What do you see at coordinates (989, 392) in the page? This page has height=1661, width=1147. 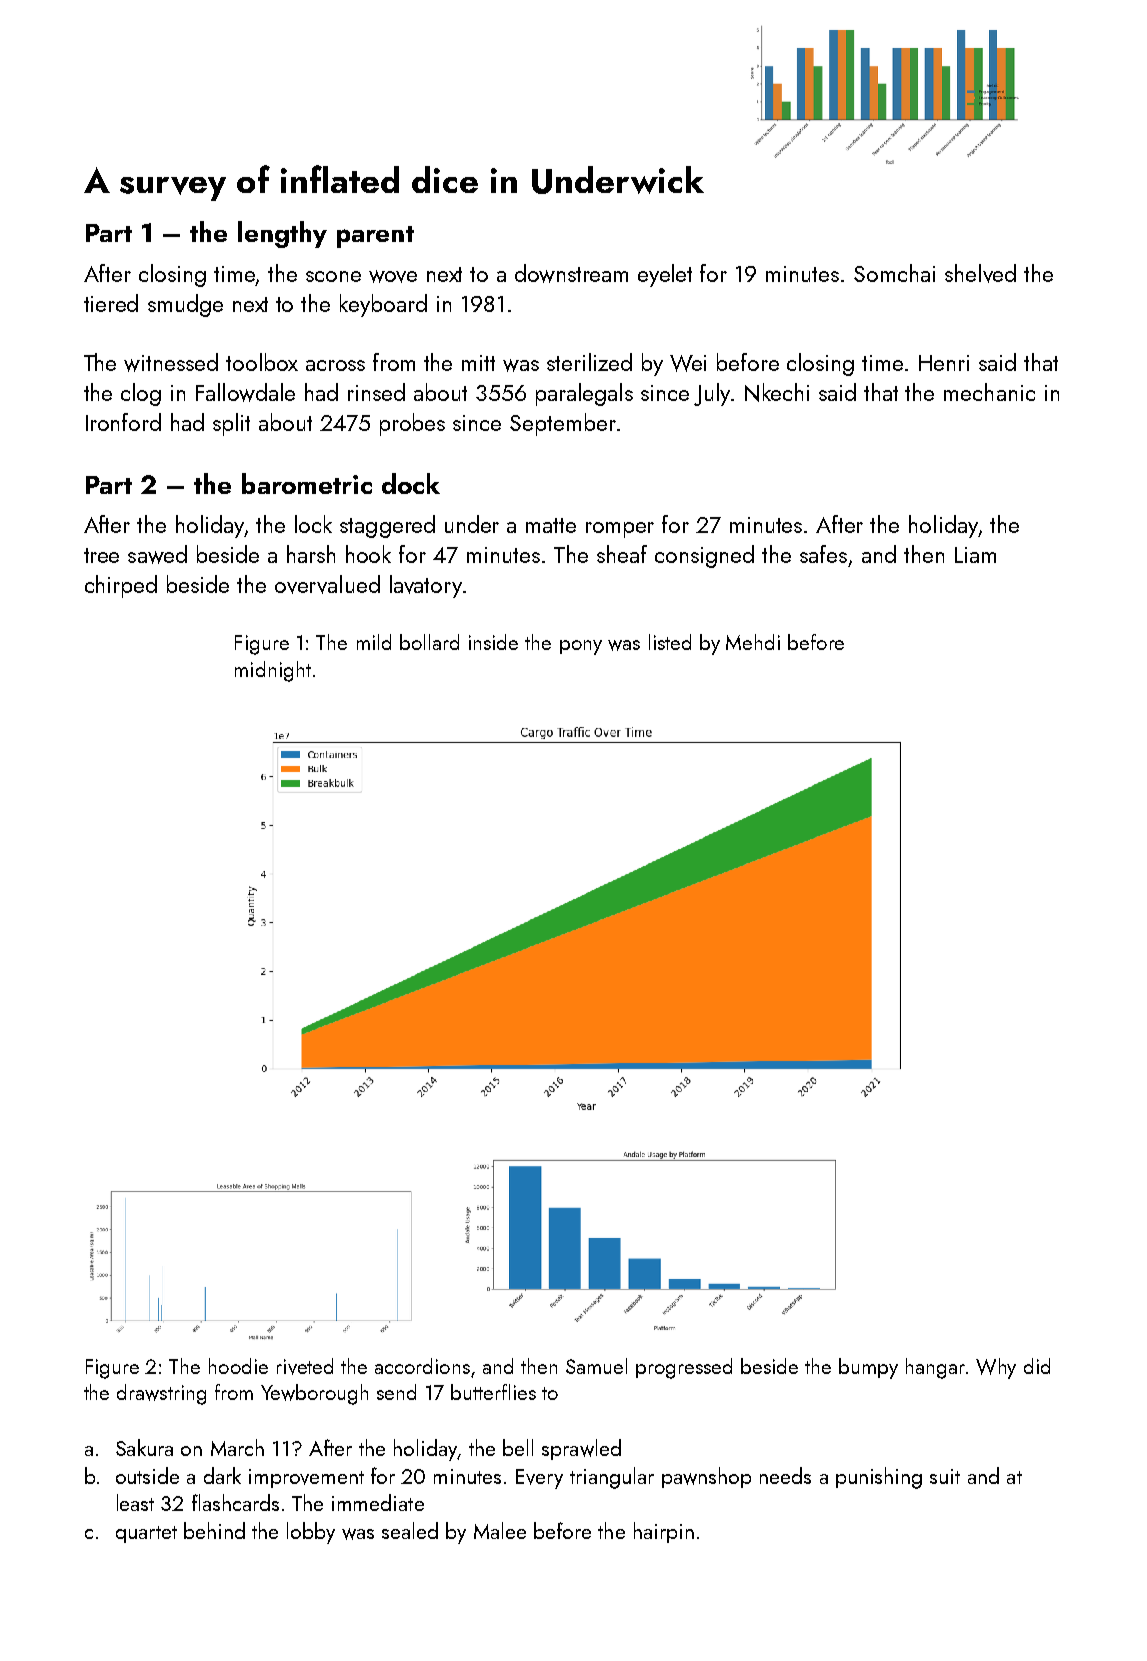 I see `mechanic` at bounding box center [989, 392].
